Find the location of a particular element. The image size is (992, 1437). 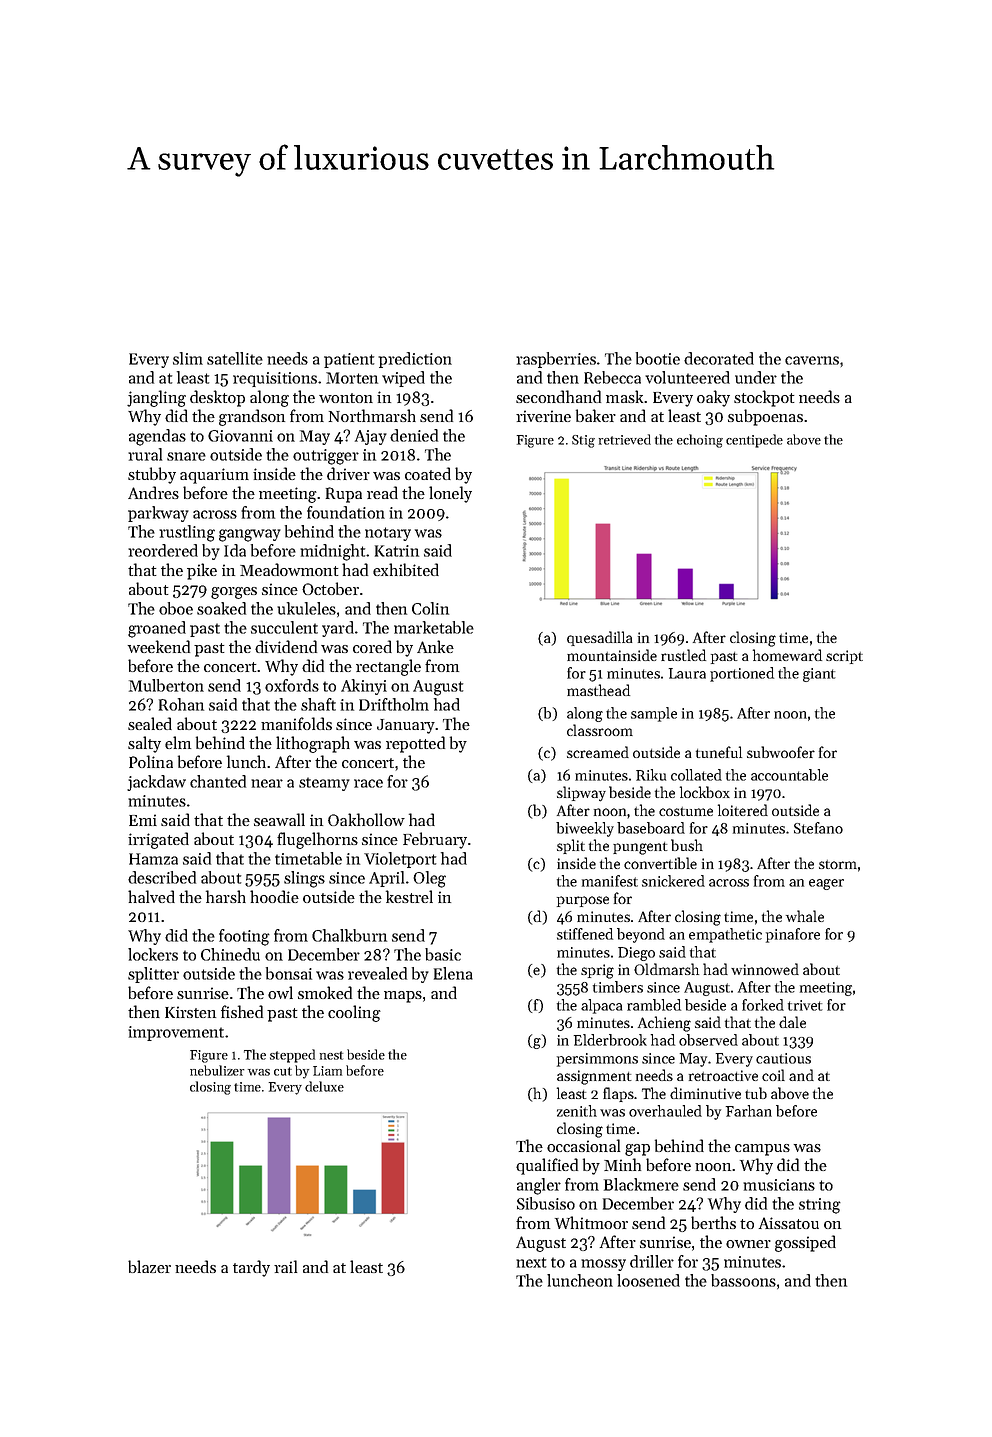

lonely is located at coordinates (450, 494).
